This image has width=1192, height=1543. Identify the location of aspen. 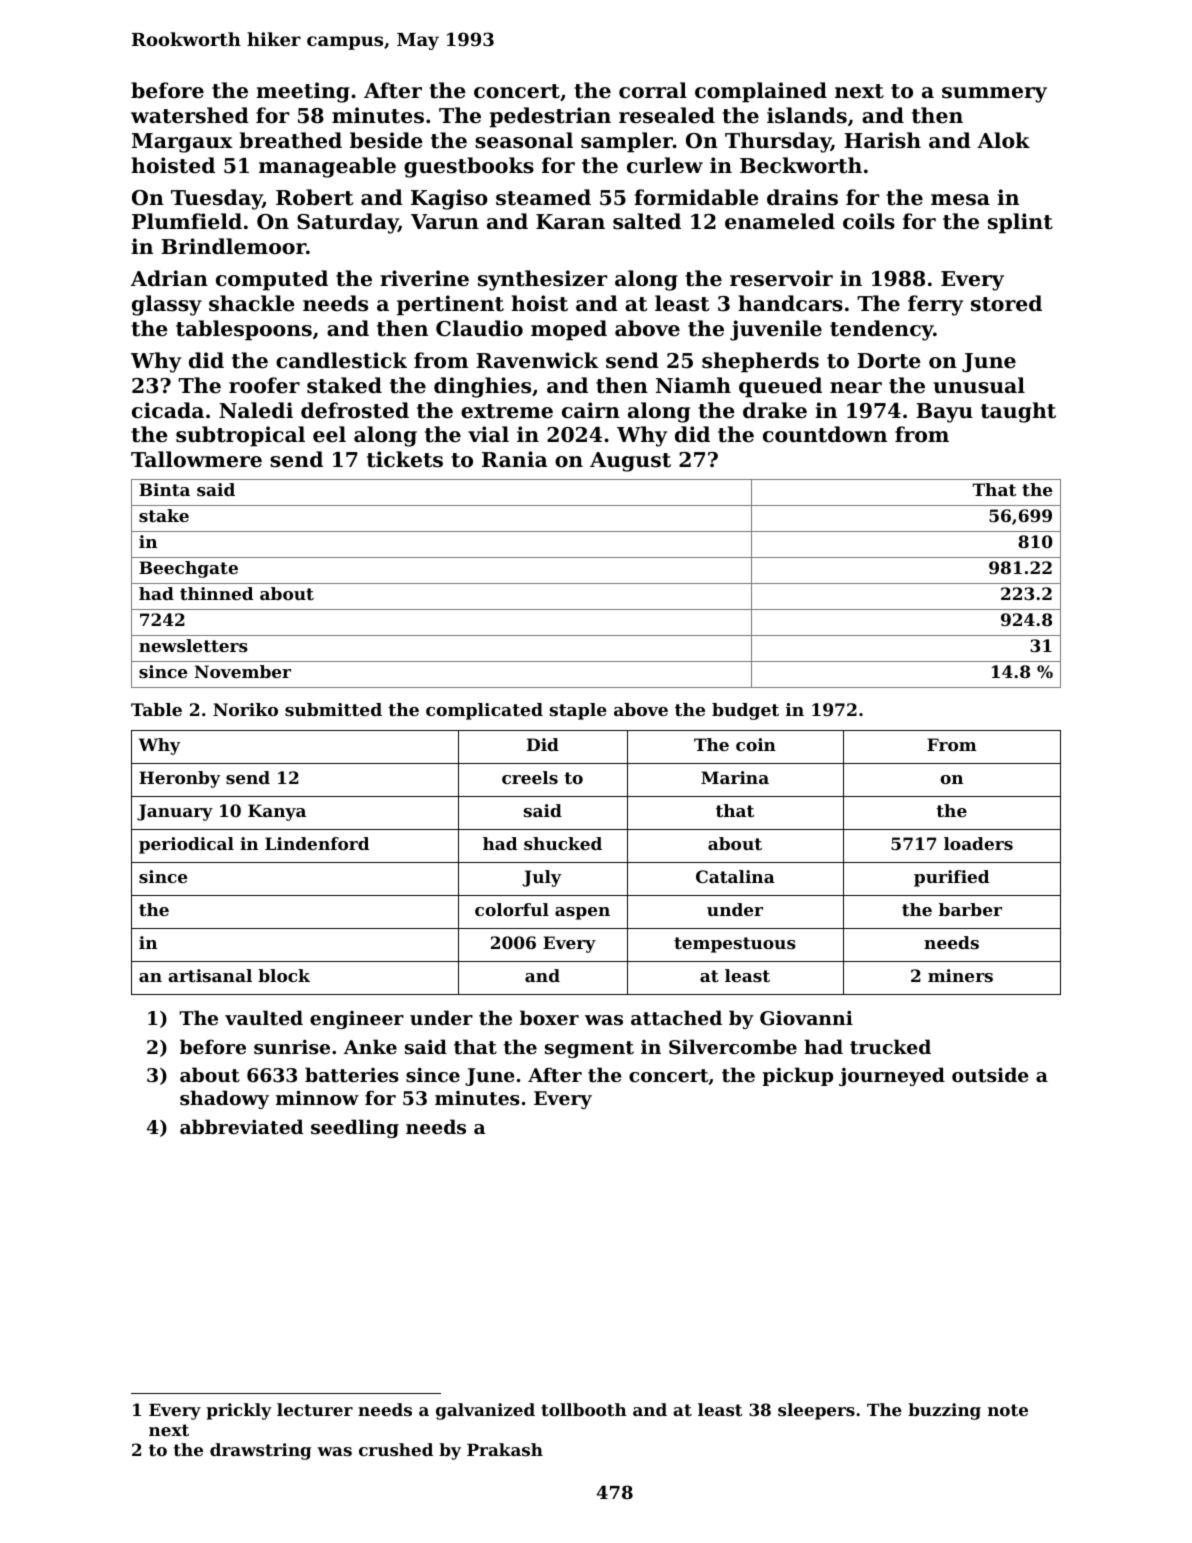
(582, 913).
